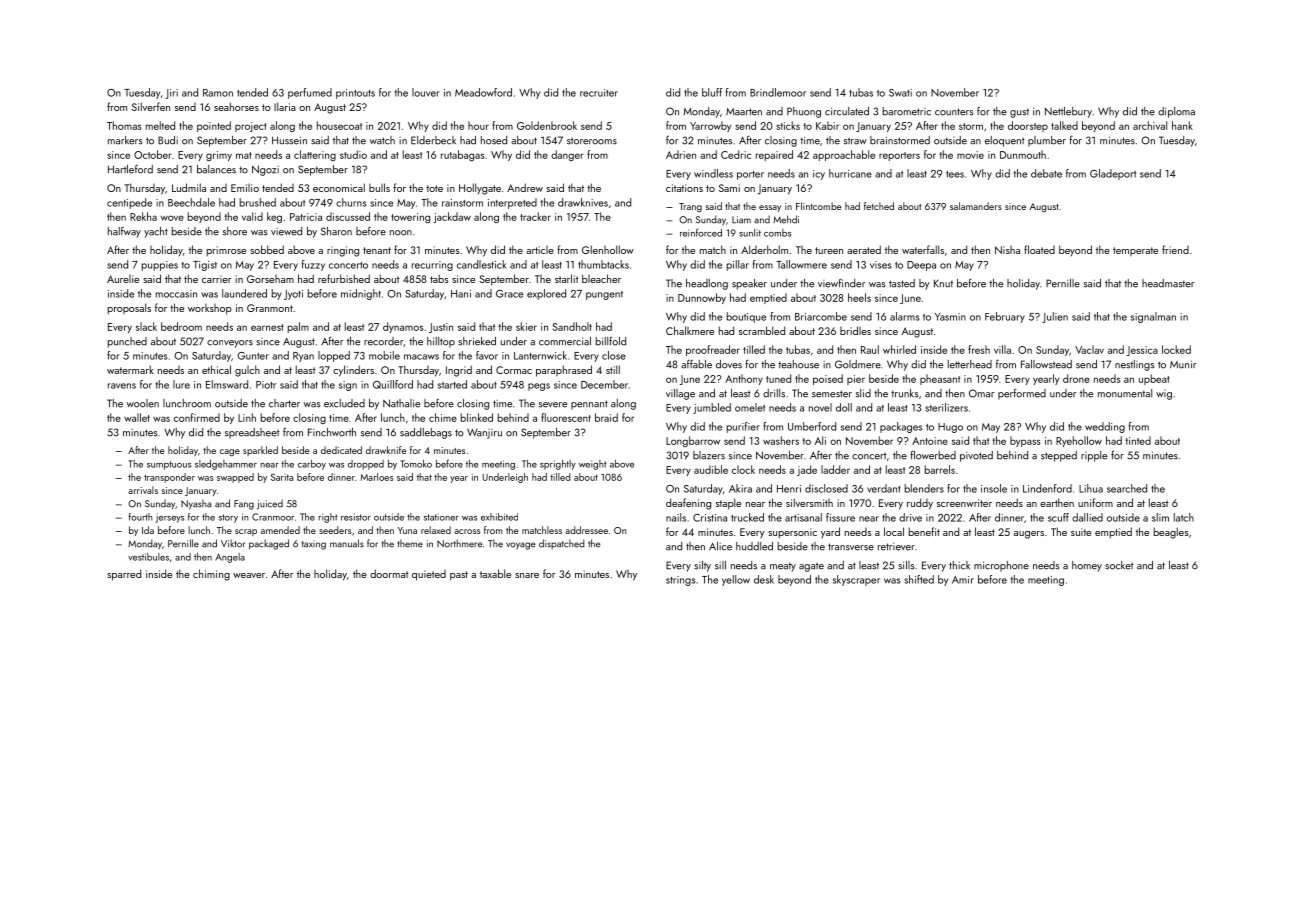 The width and height of the screenshot is (1308, 924). Describe the element at coordinates (1142, 351) in the screenshot. I see `Jessica` at that location.
